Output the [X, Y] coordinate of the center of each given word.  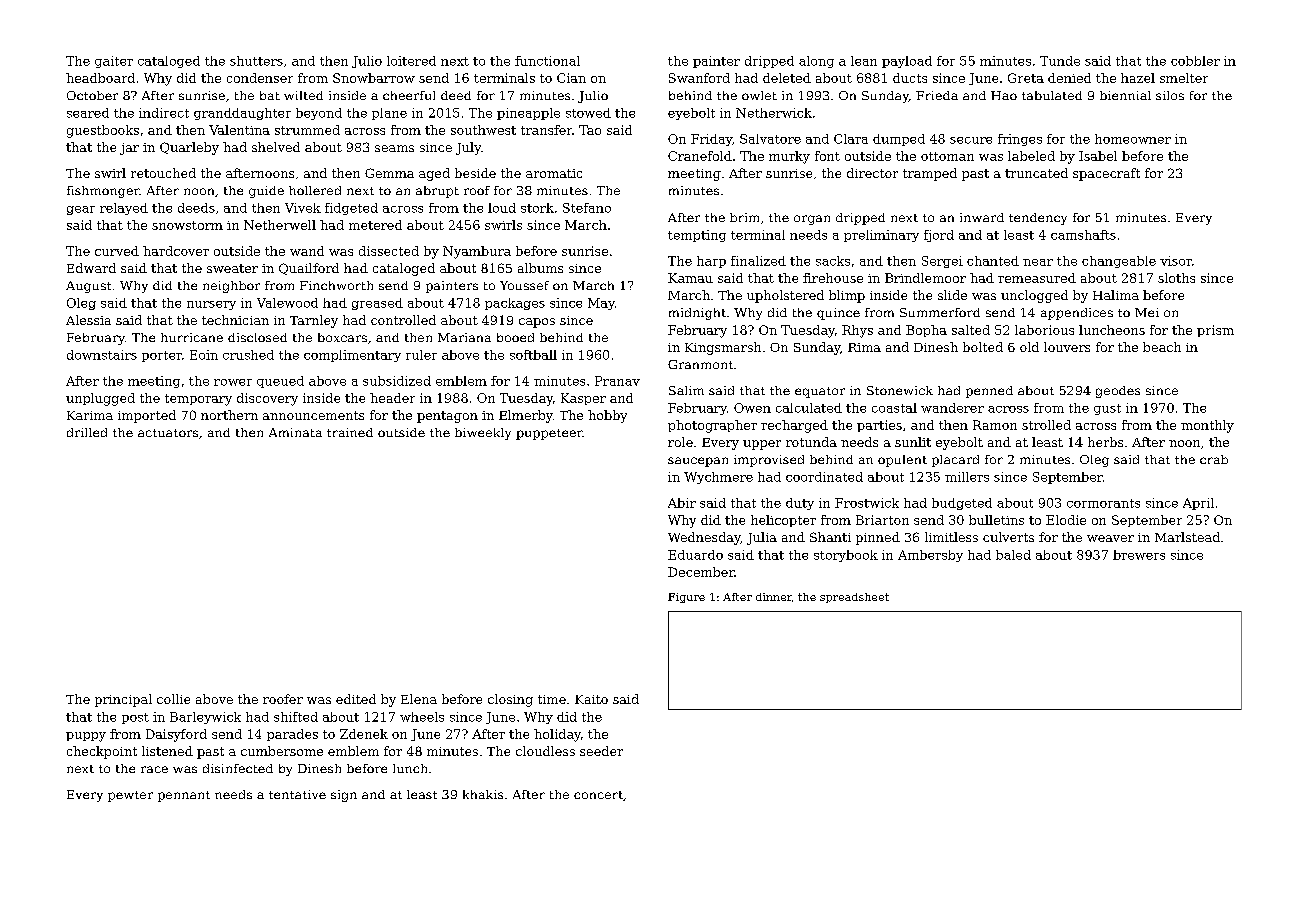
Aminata [295, 432]
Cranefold [700, 156]
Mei [1147, 312]
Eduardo [695, 555]
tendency [1038, 219]
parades [292, 735]
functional [547, 61]
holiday [557, 735]
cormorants [1103, 503]
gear [81, 210]
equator [820, 392]
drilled [87, 432]
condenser [260, 78]
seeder [601, 751]
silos [1170, 95]
